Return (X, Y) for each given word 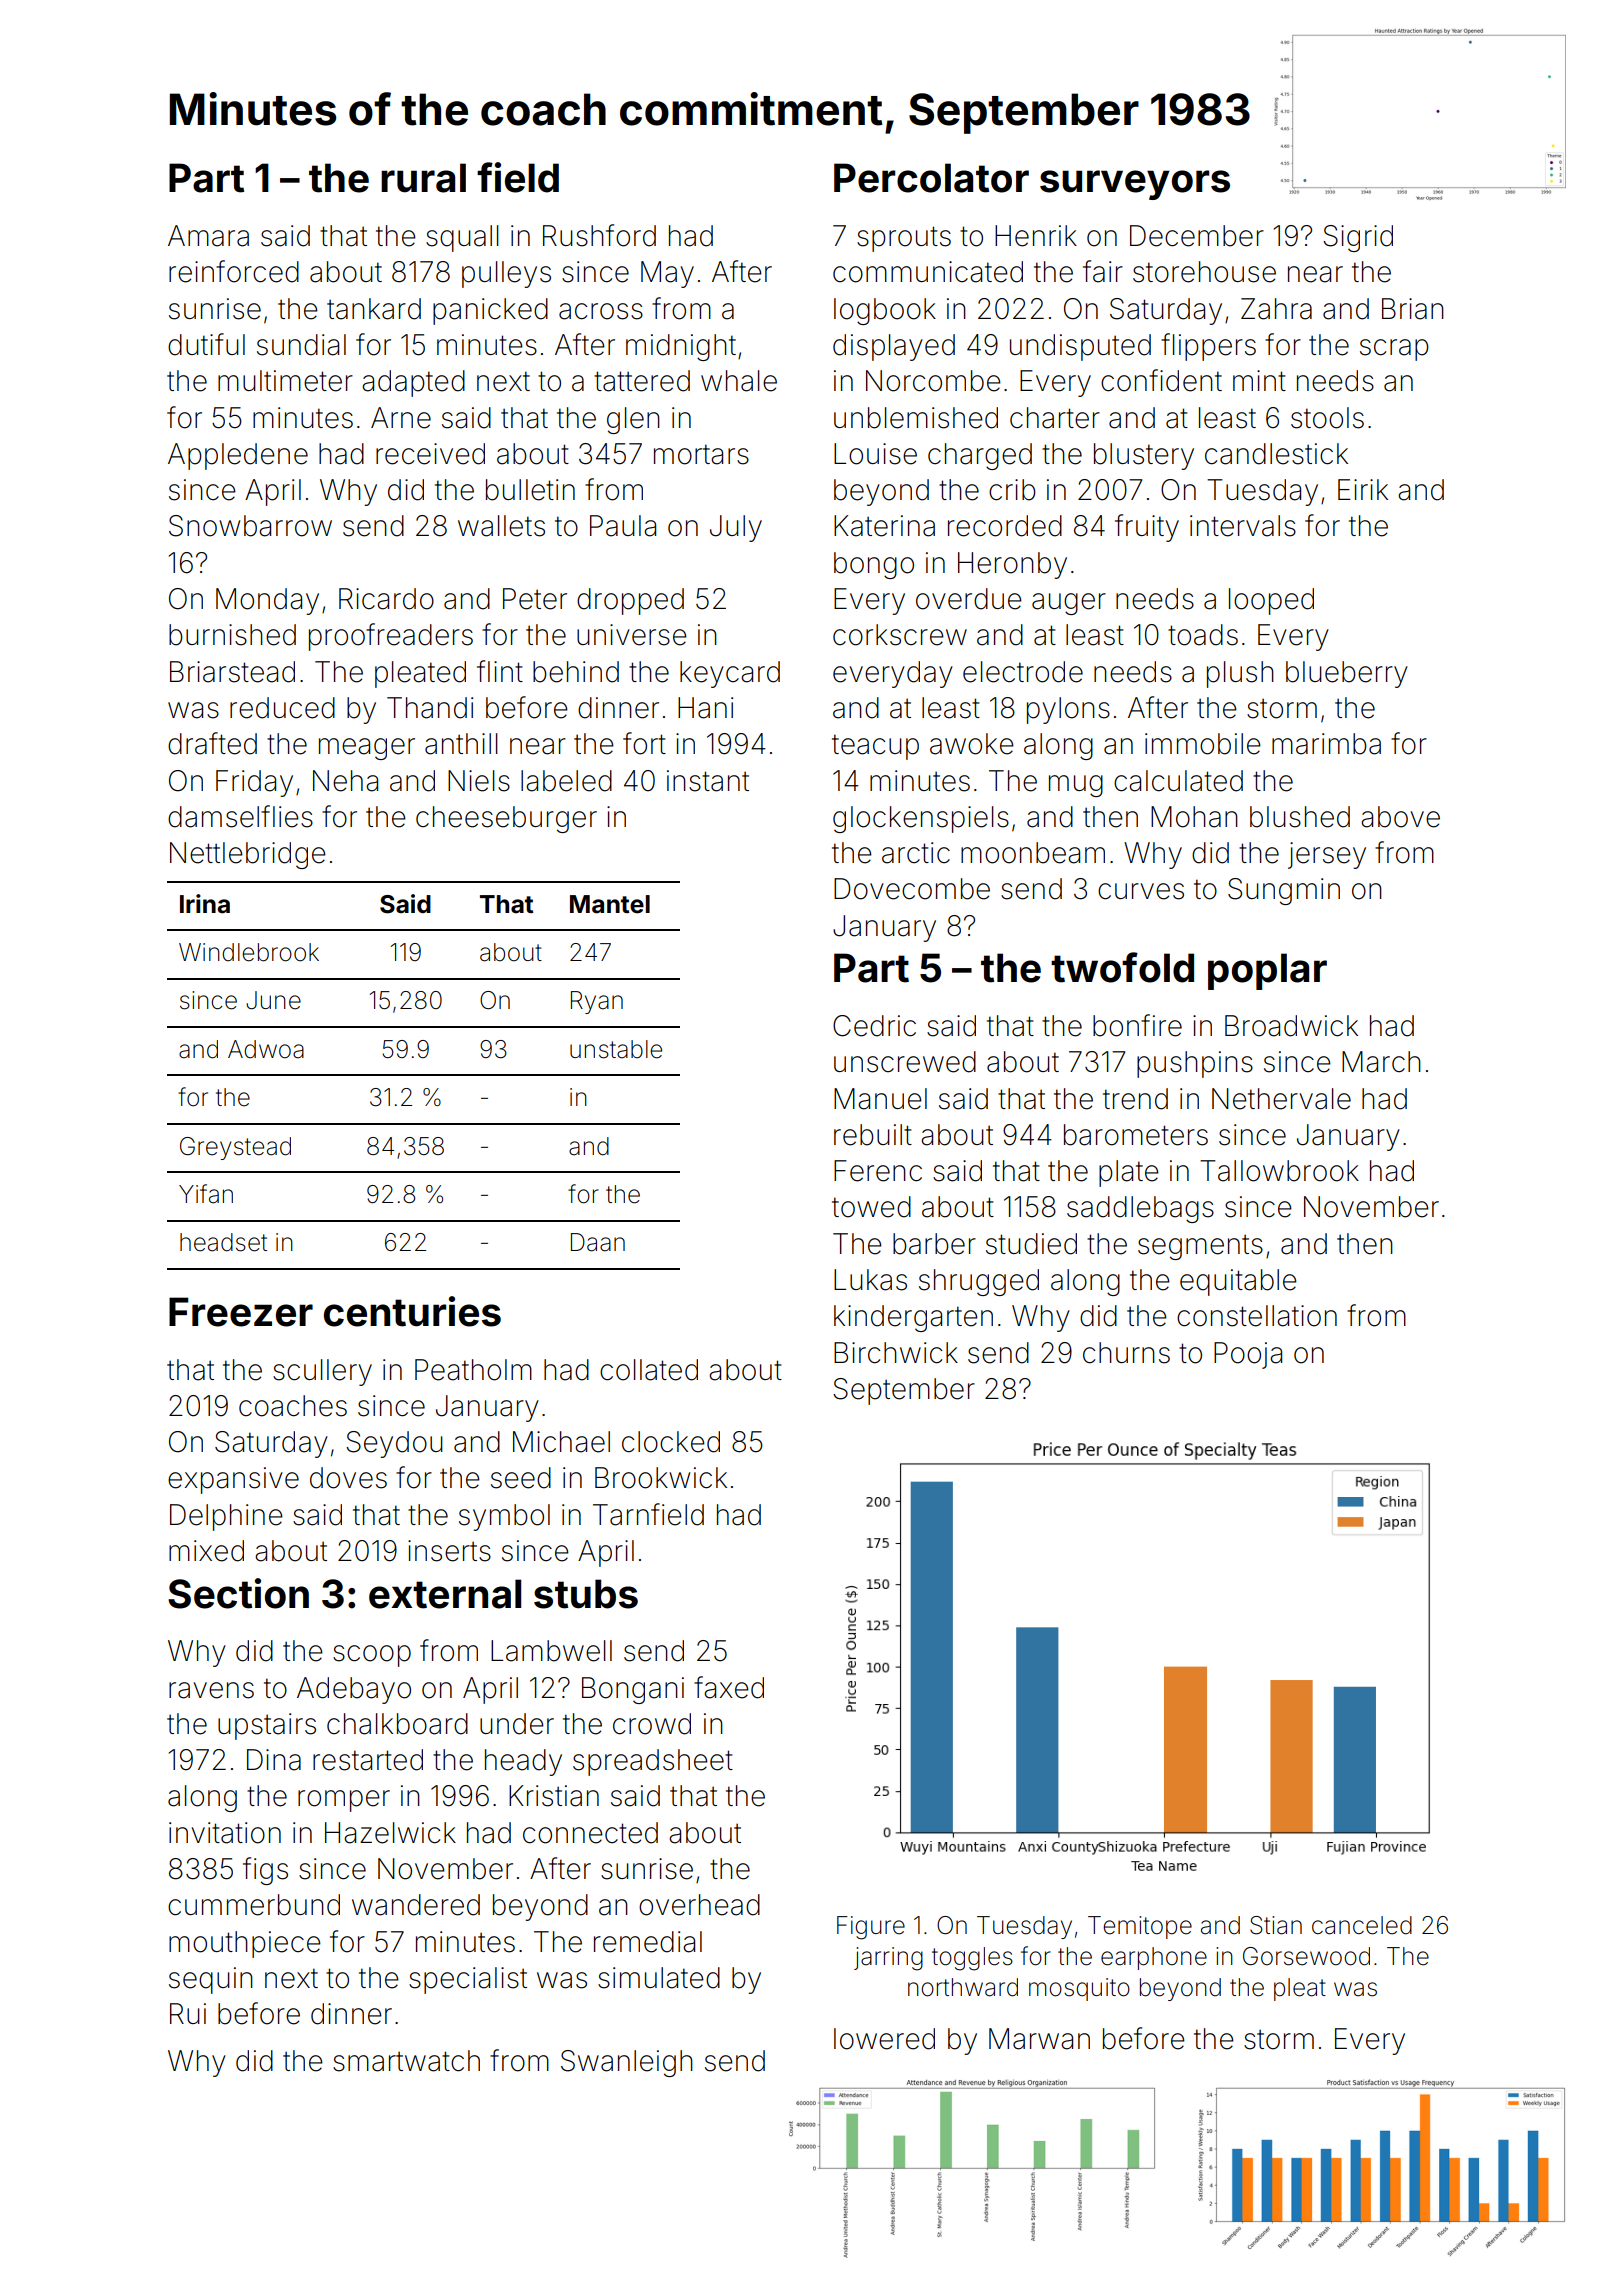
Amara (208, 236)
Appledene (238, 456)
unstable (616, 1049)
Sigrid (1358, 238)
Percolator (931, 178)
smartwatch (406, 2061)
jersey (1327, 855)
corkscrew (900, 635)
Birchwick (896, 1353)
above (1400, 817)
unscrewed (905, 1062)
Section (238, 1593)
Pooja (1248, 1355)
